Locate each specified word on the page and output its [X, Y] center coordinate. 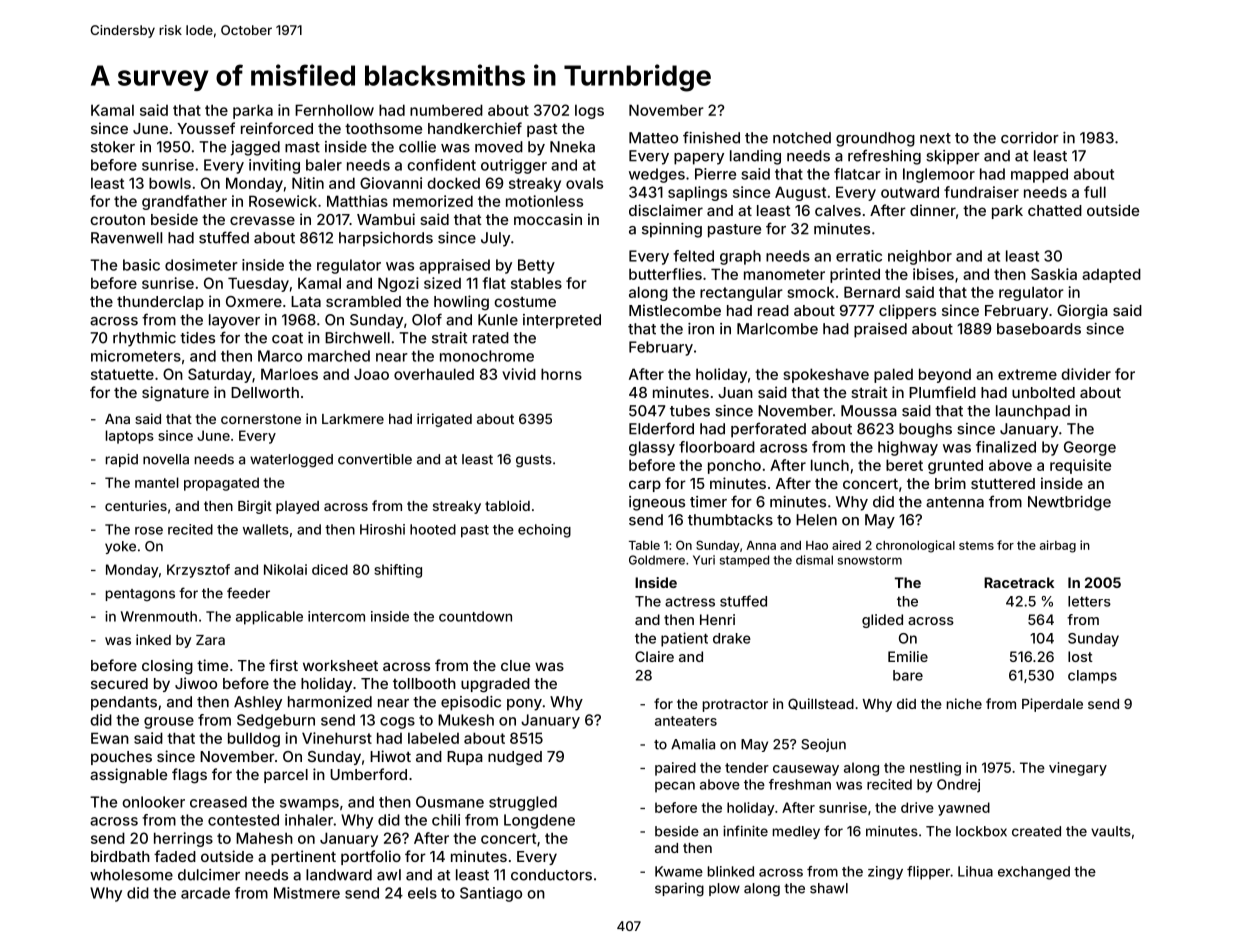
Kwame [679, 871]
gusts [534, 461]
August [800, 193]
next [935, 138]
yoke [120, 547]
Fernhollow [334, 110]
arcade [205, 893]
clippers [907, 311]
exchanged [1034, 873]
